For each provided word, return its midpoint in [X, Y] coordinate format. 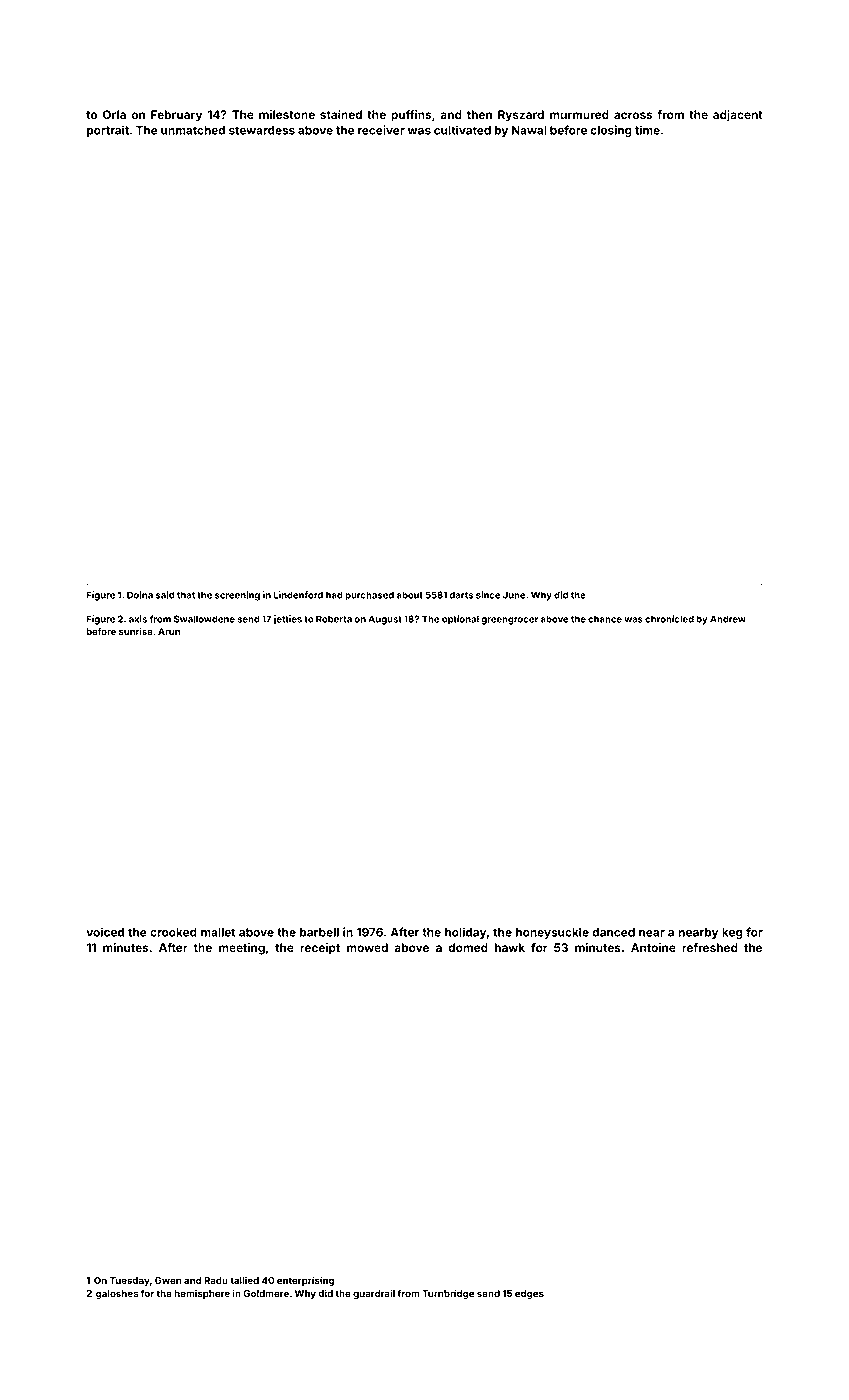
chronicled [669, 619]
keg [732, 933]
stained [341, 114]
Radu [216, 1280]
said [165, 595]
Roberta [334, 619]
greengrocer [509, 621]
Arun [169, 631]
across [633, 115]
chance [605, 619]
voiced [105, 932]
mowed [367, 947]
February [176, 116]
